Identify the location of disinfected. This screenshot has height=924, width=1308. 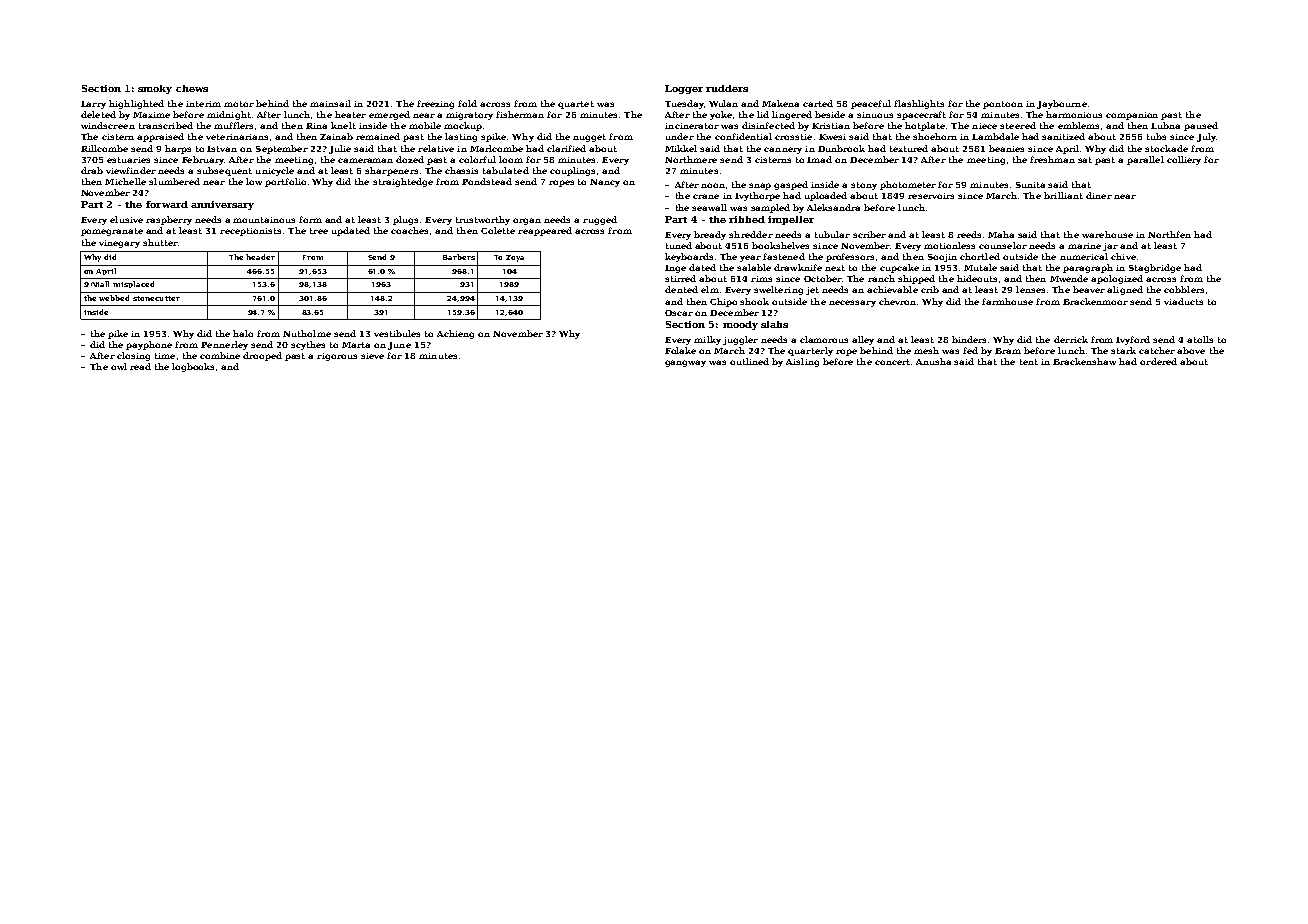
(768, 125).
